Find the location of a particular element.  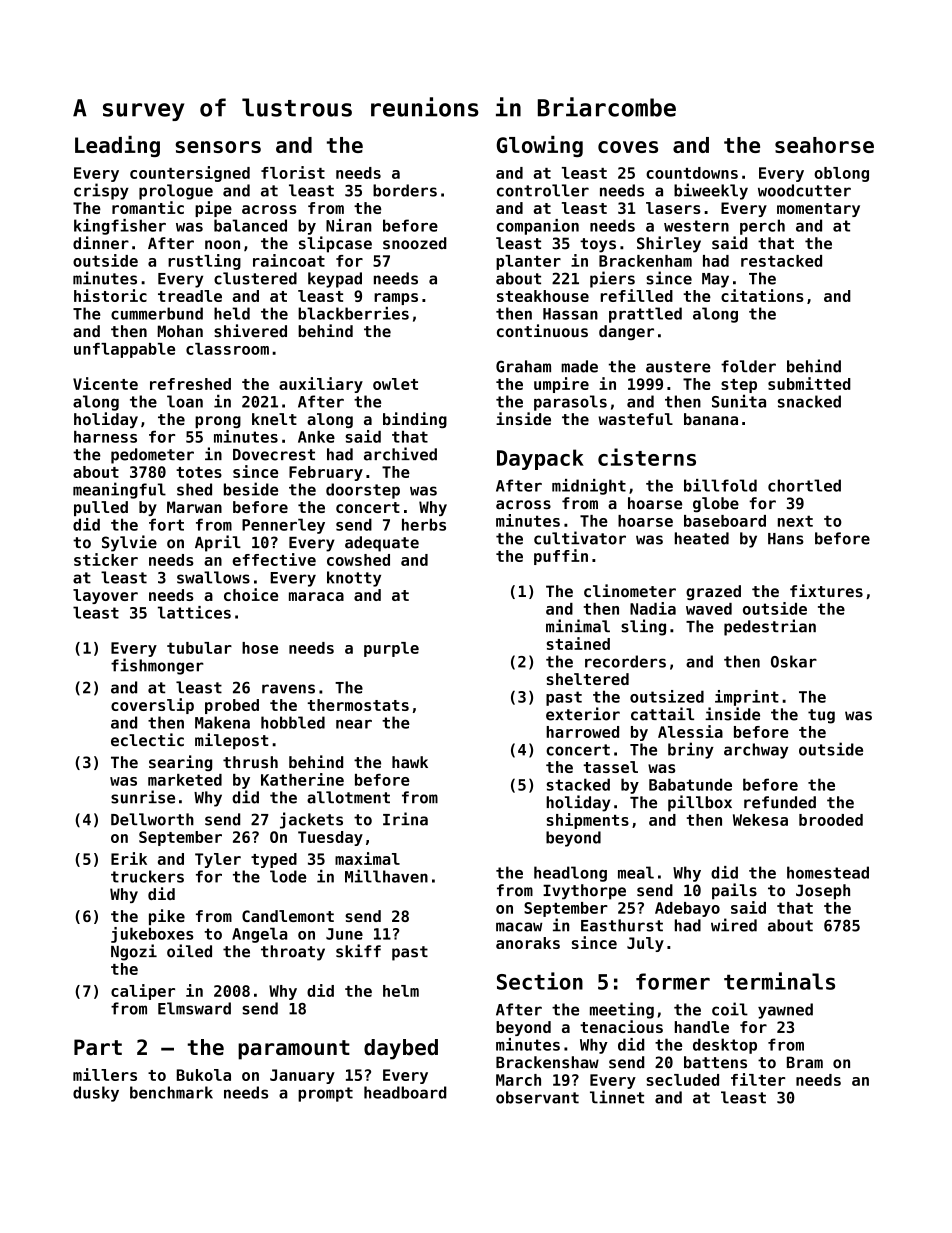

anoraks is located at coordinates (528, 943).
